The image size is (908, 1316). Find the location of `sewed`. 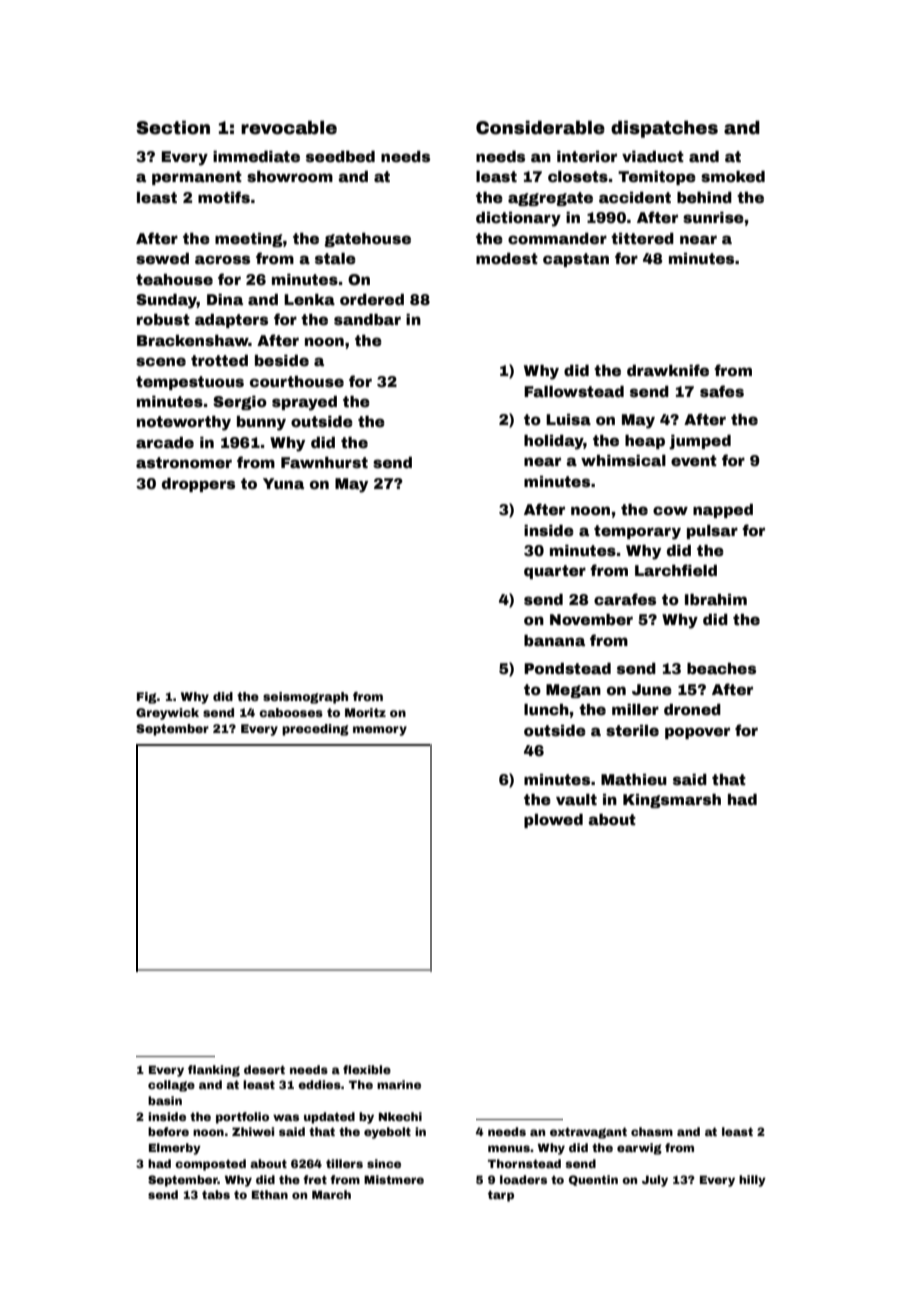

sewed is located at coordinates (162, 258).
